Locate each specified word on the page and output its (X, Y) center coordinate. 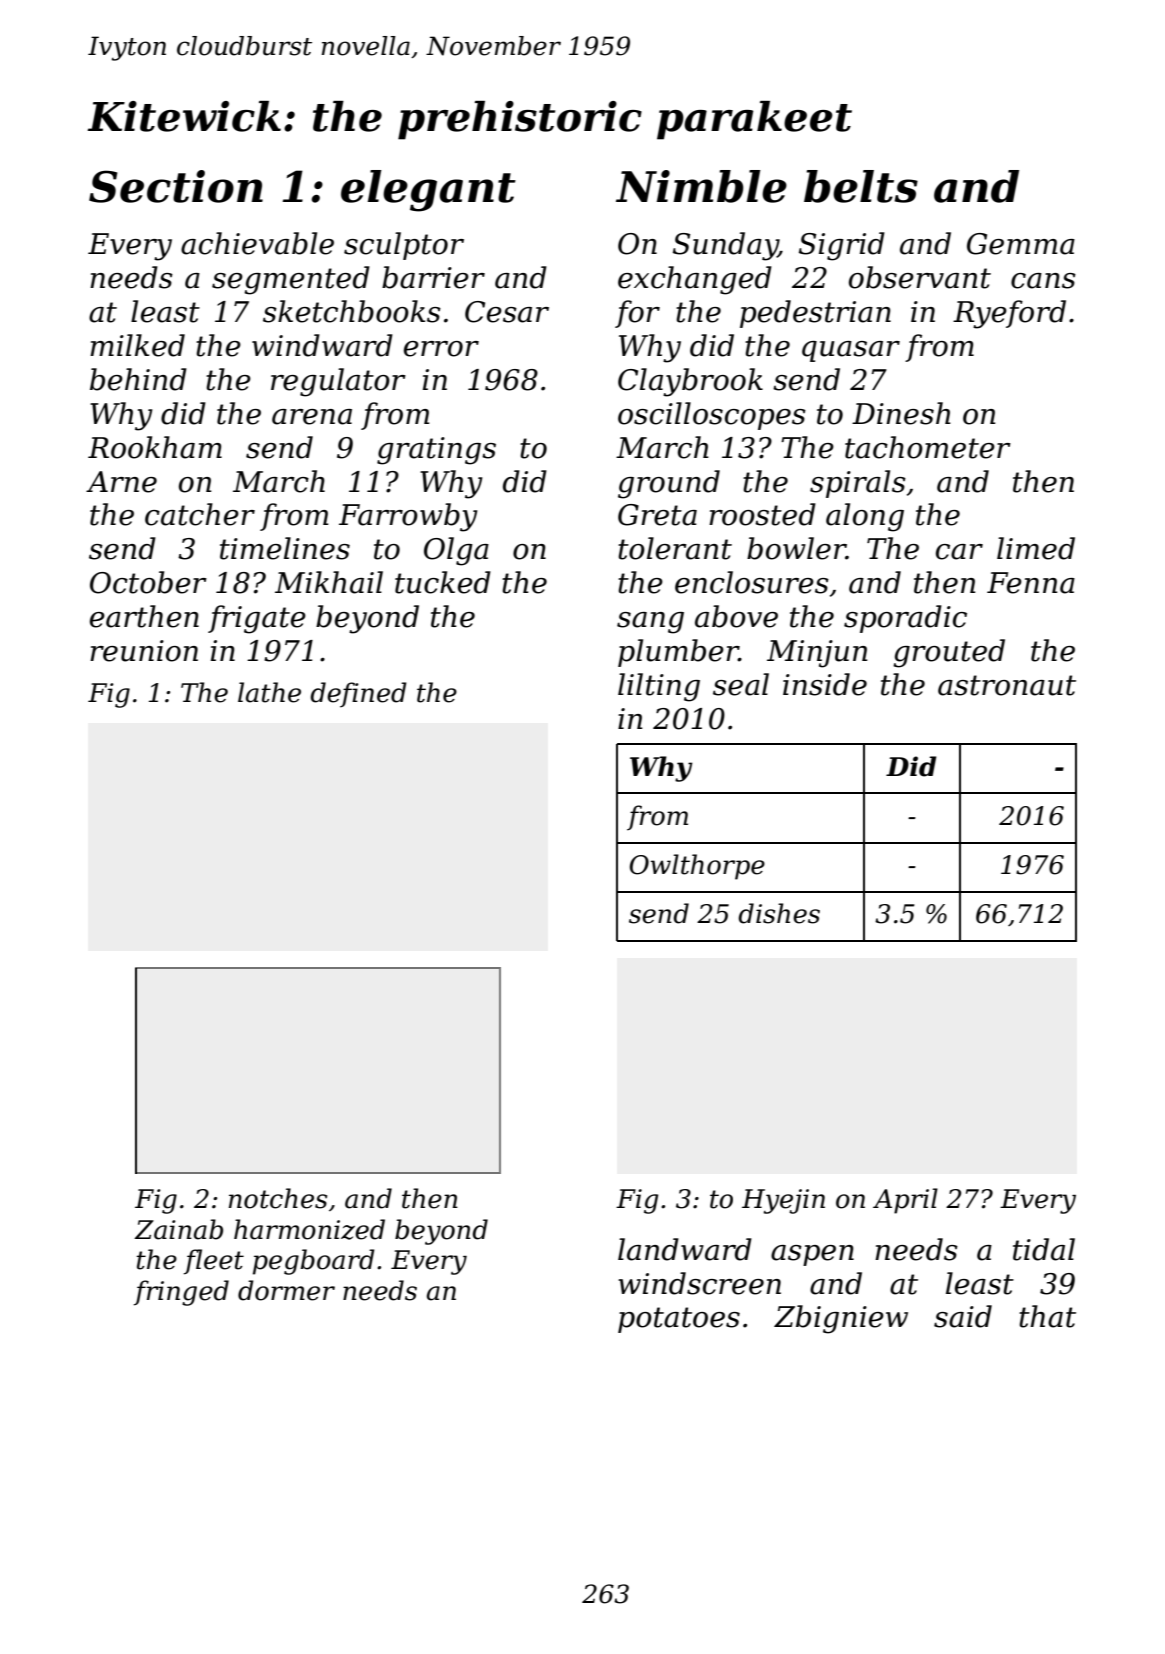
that (1047, 1316)
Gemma (1021, 244)
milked (137, 345)
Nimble (701, 186)
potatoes (679, 1320)
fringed (181, 1293)
